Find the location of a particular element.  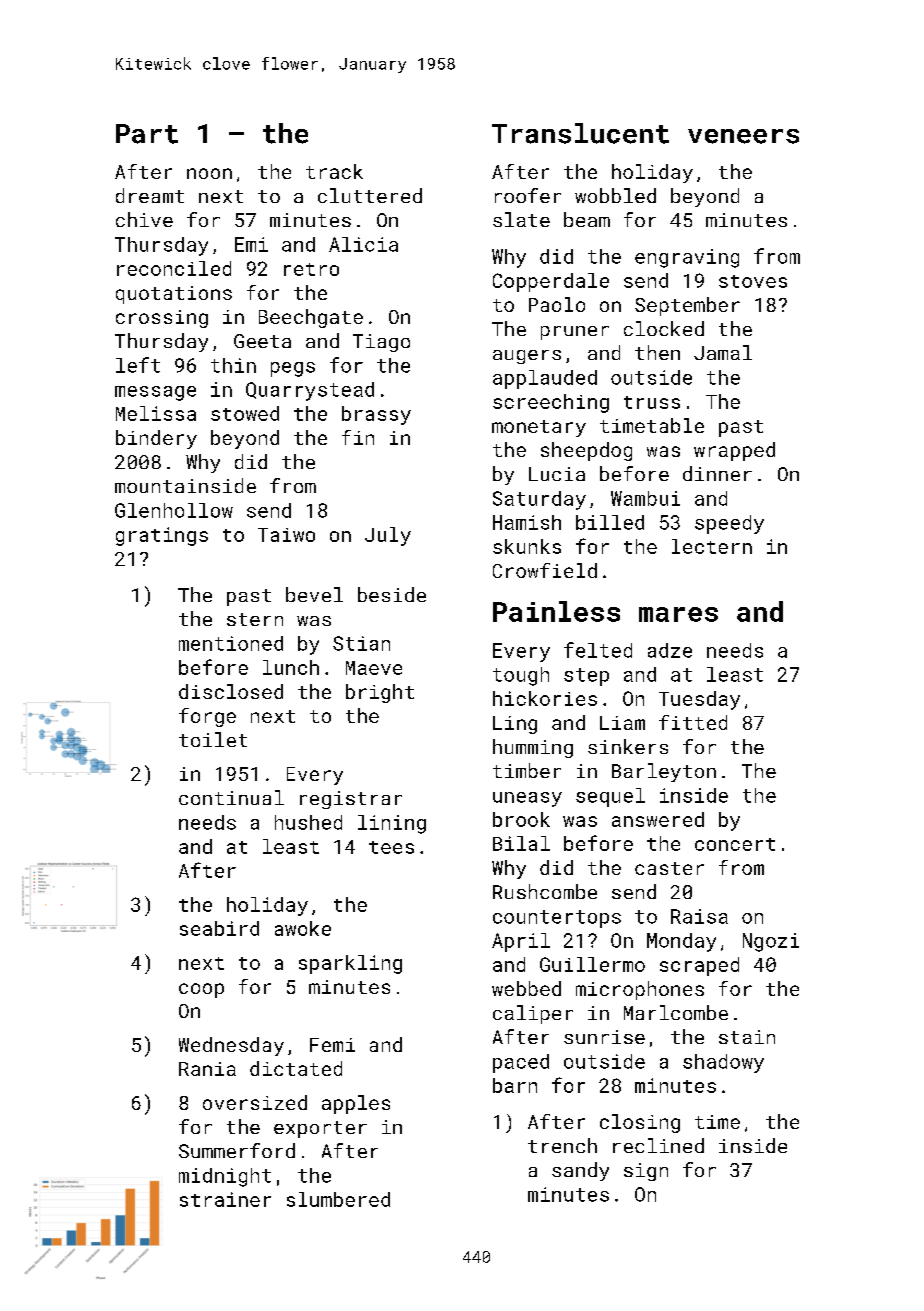

coop is located at coordinates (201, 990).
